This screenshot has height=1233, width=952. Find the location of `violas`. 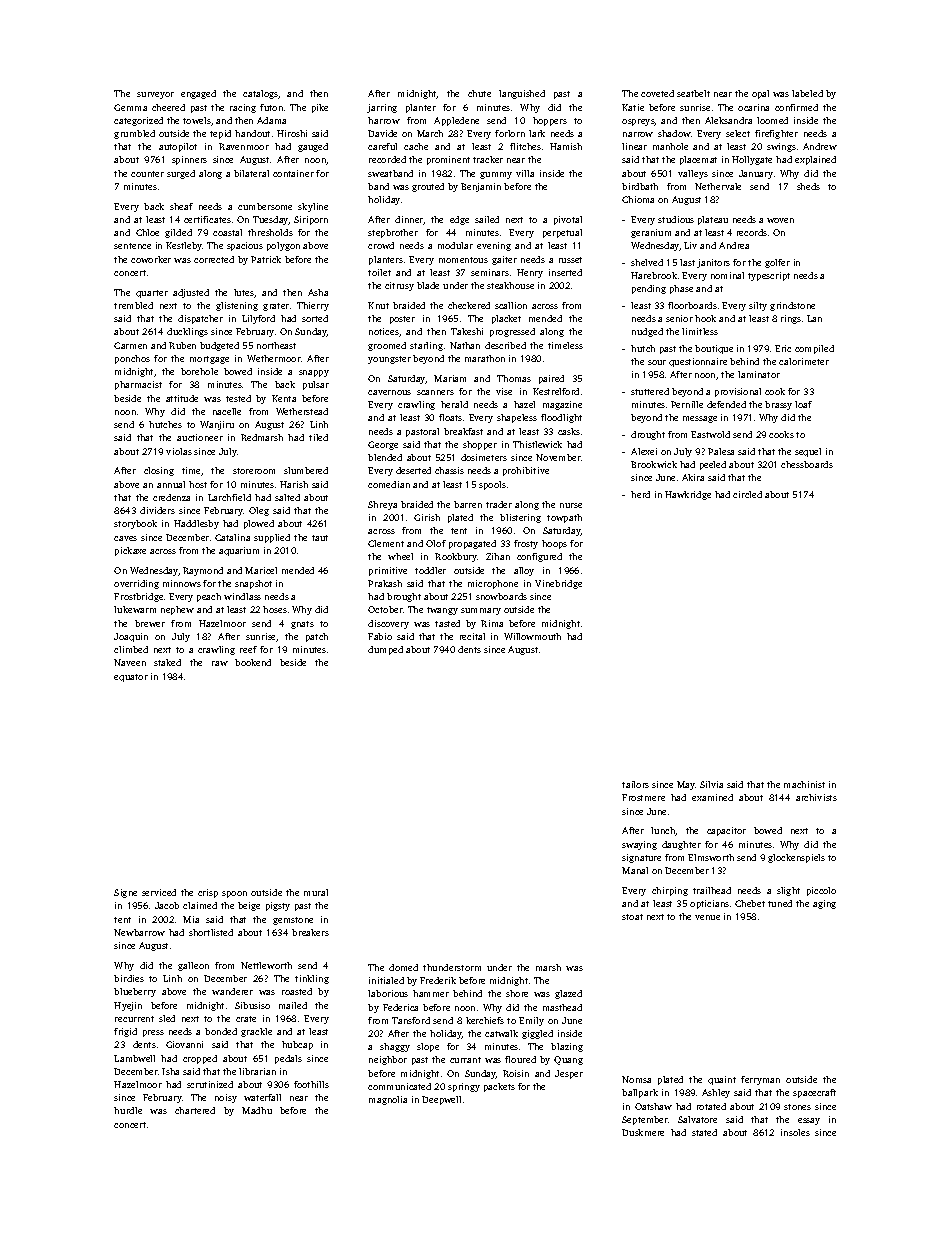

violas is located at coordinates (179, 451).
